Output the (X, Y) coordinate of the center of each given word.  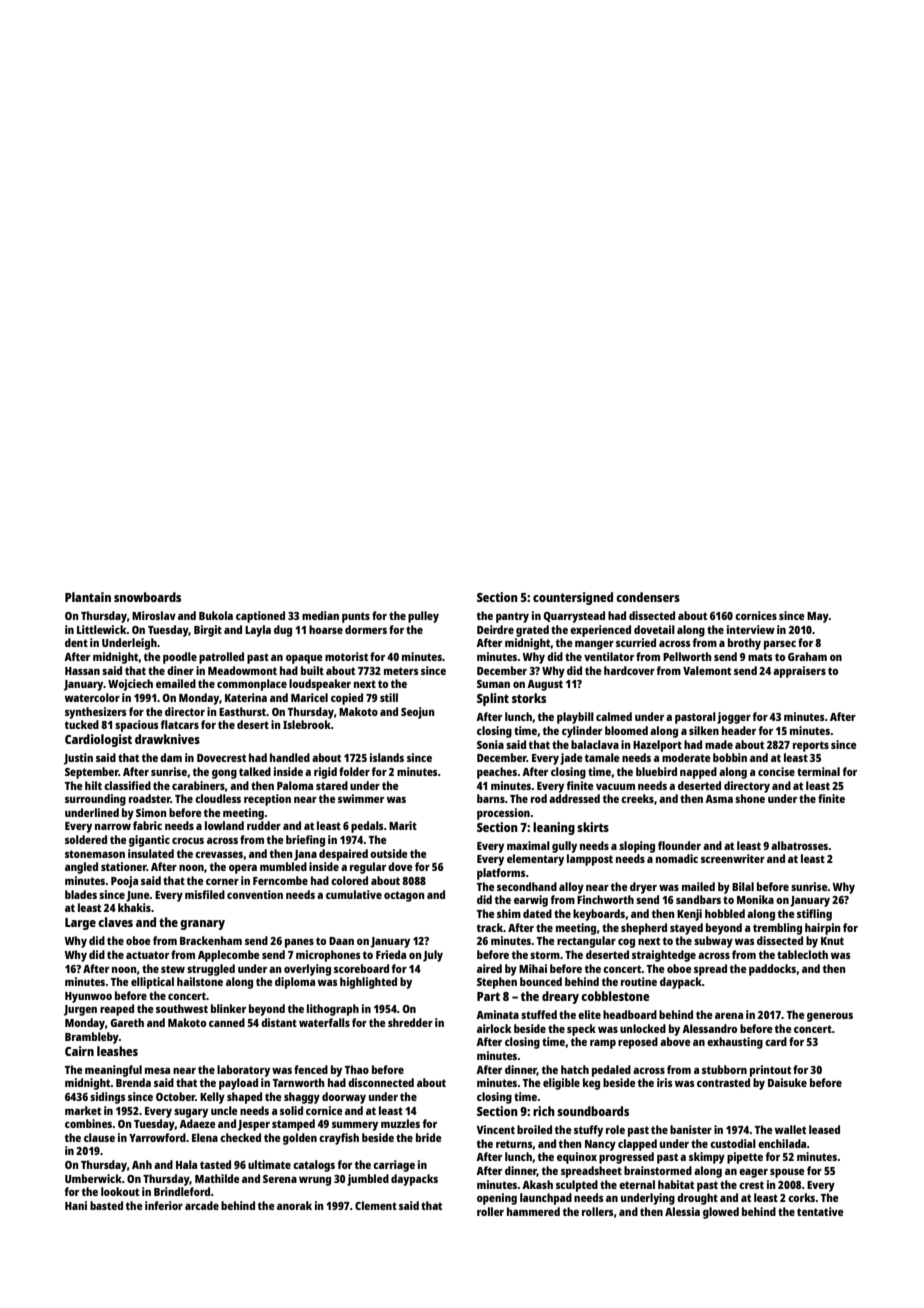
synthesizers (96, 713)
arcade (202, 1205)
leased (824, 1129)
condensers (648, 597)
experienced (600, 631)
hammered (533, 1211)
